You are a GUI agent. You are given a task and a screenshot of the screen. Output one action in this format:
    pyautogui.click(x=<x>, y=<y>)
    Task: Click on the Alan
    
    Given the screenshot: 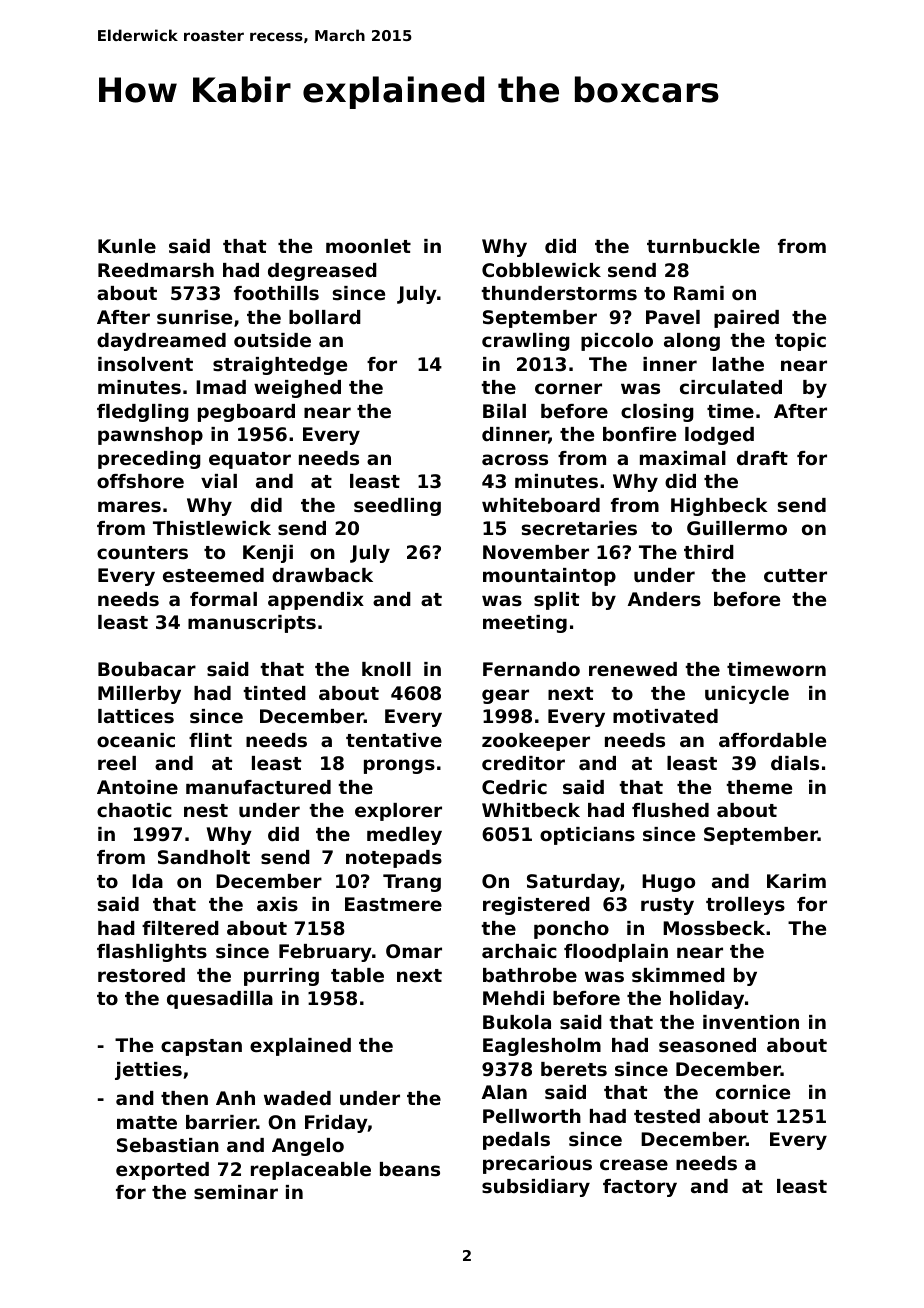 What is the action you would take?
    pyautogui.click(x=504, y=1092)
